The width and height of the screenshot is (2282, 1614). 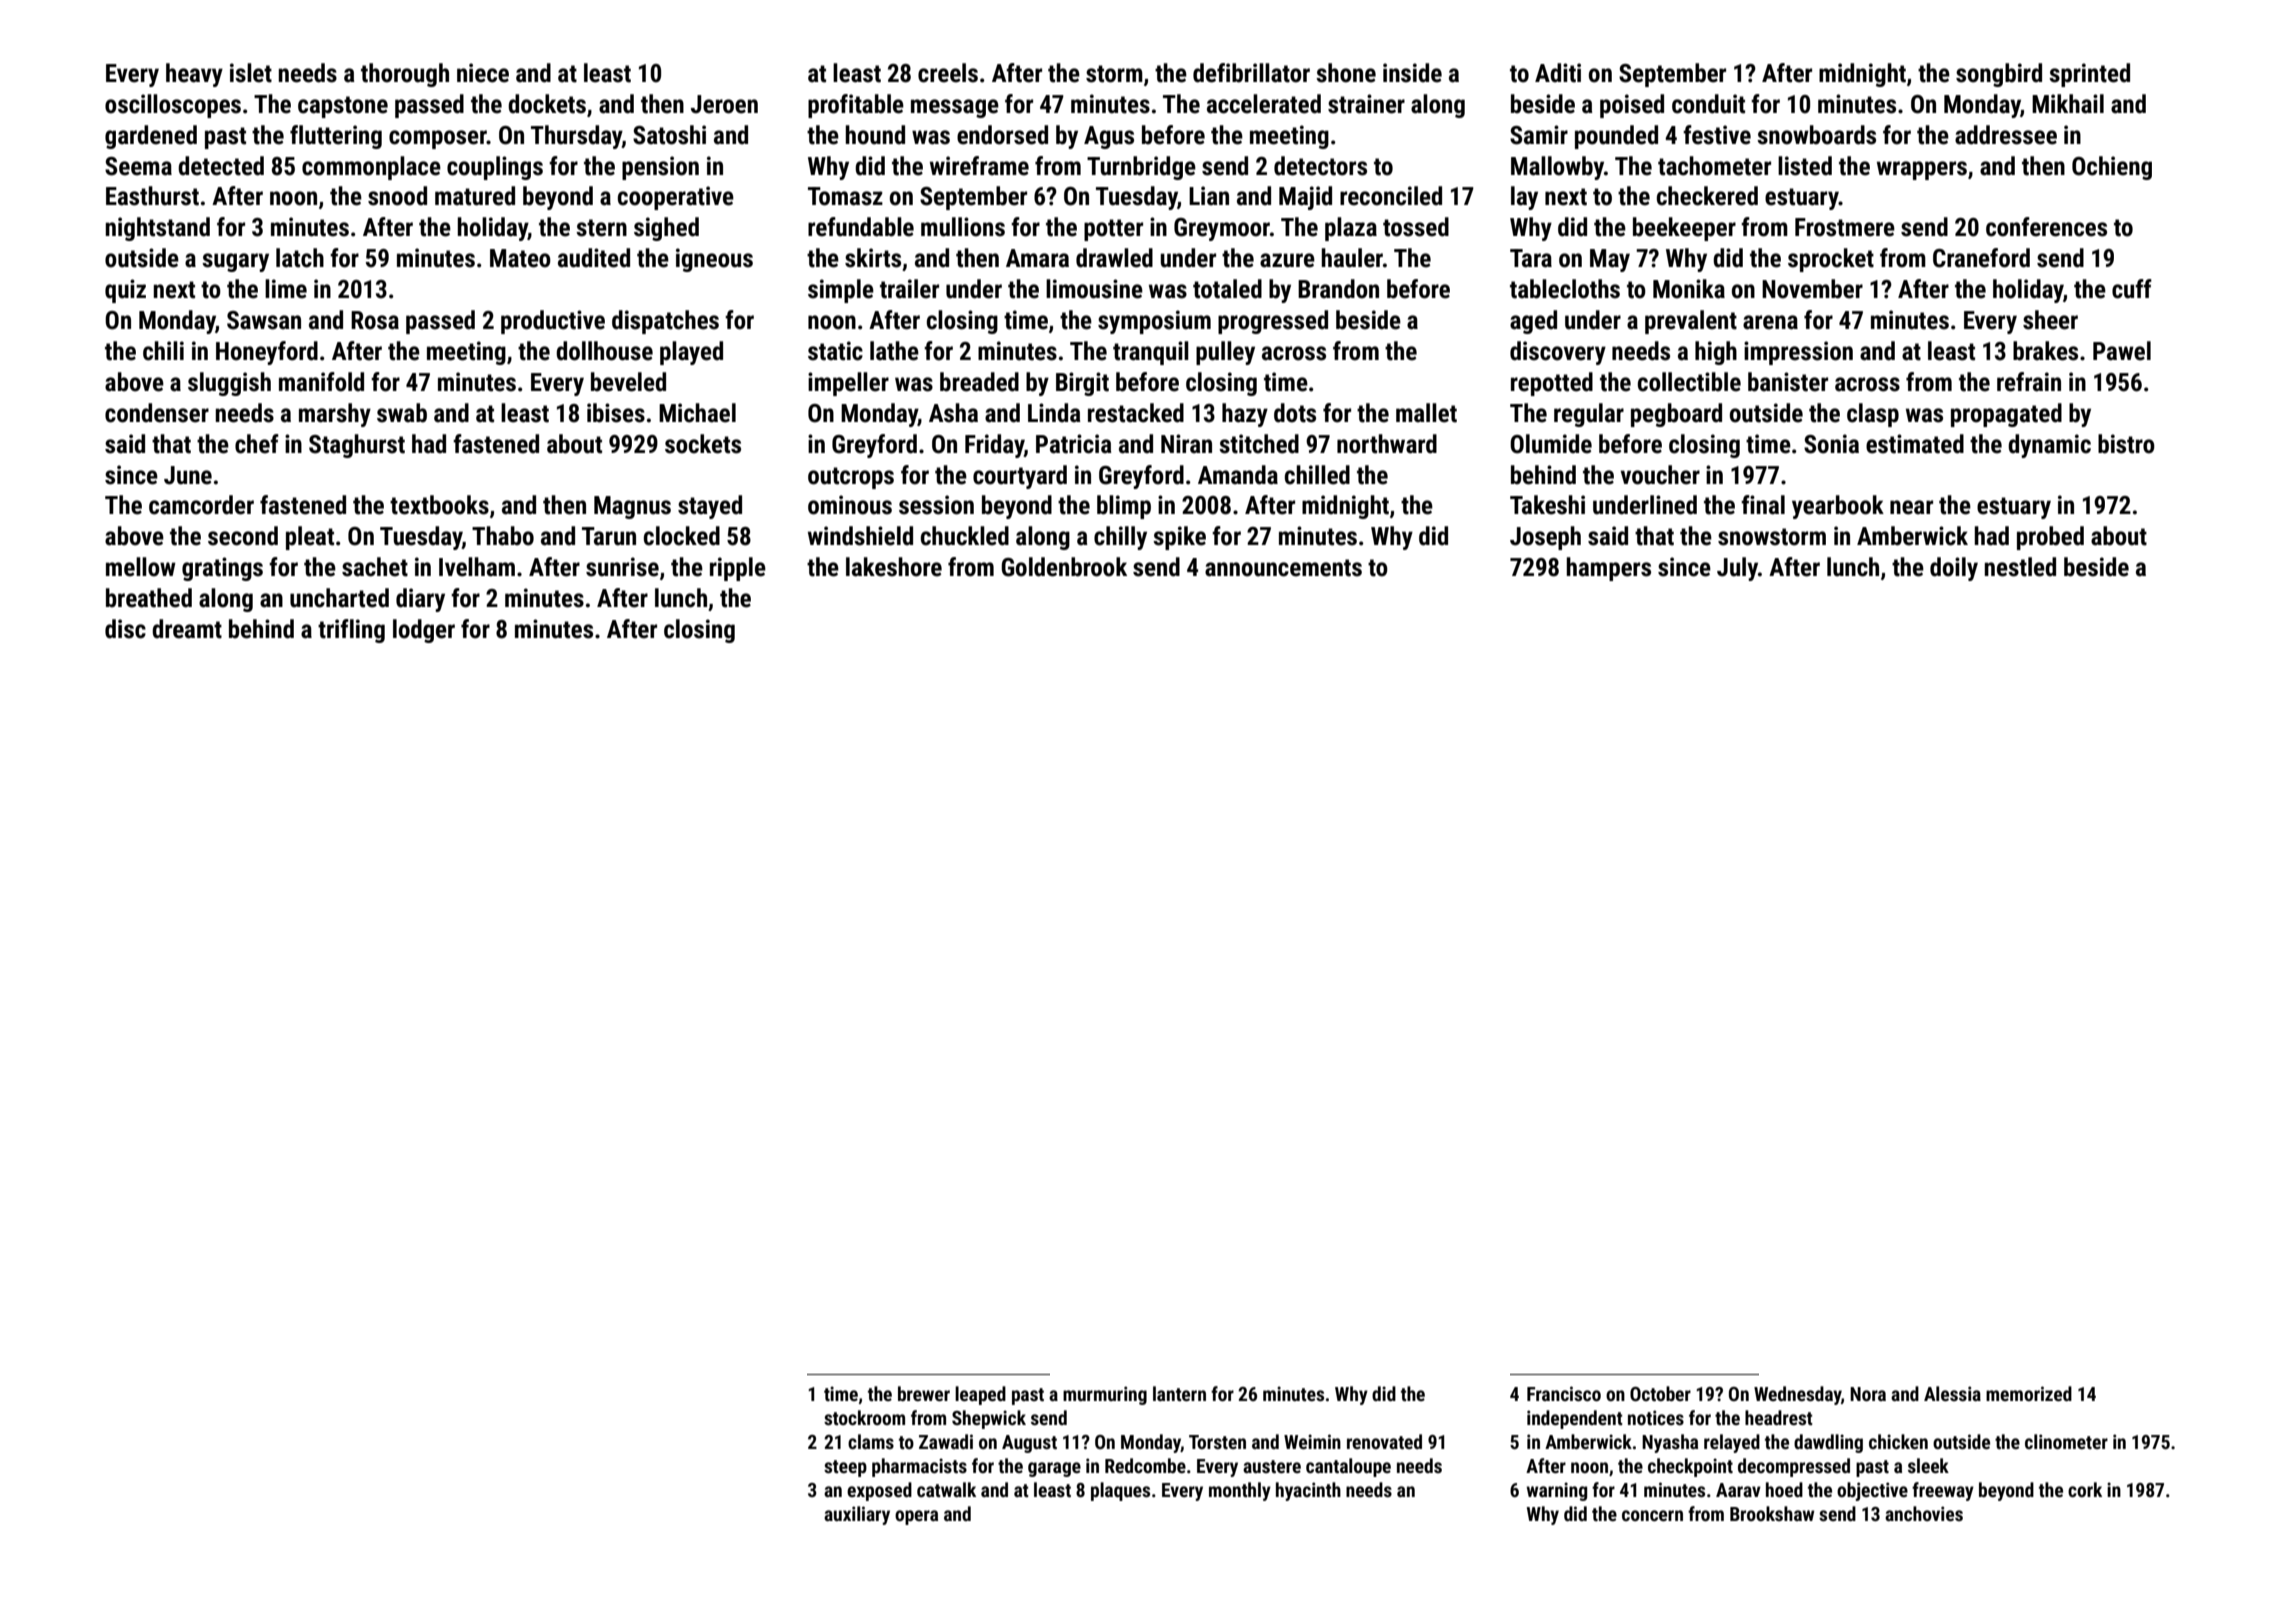 I want to click on announcements, so click(x=1283, y=568).
